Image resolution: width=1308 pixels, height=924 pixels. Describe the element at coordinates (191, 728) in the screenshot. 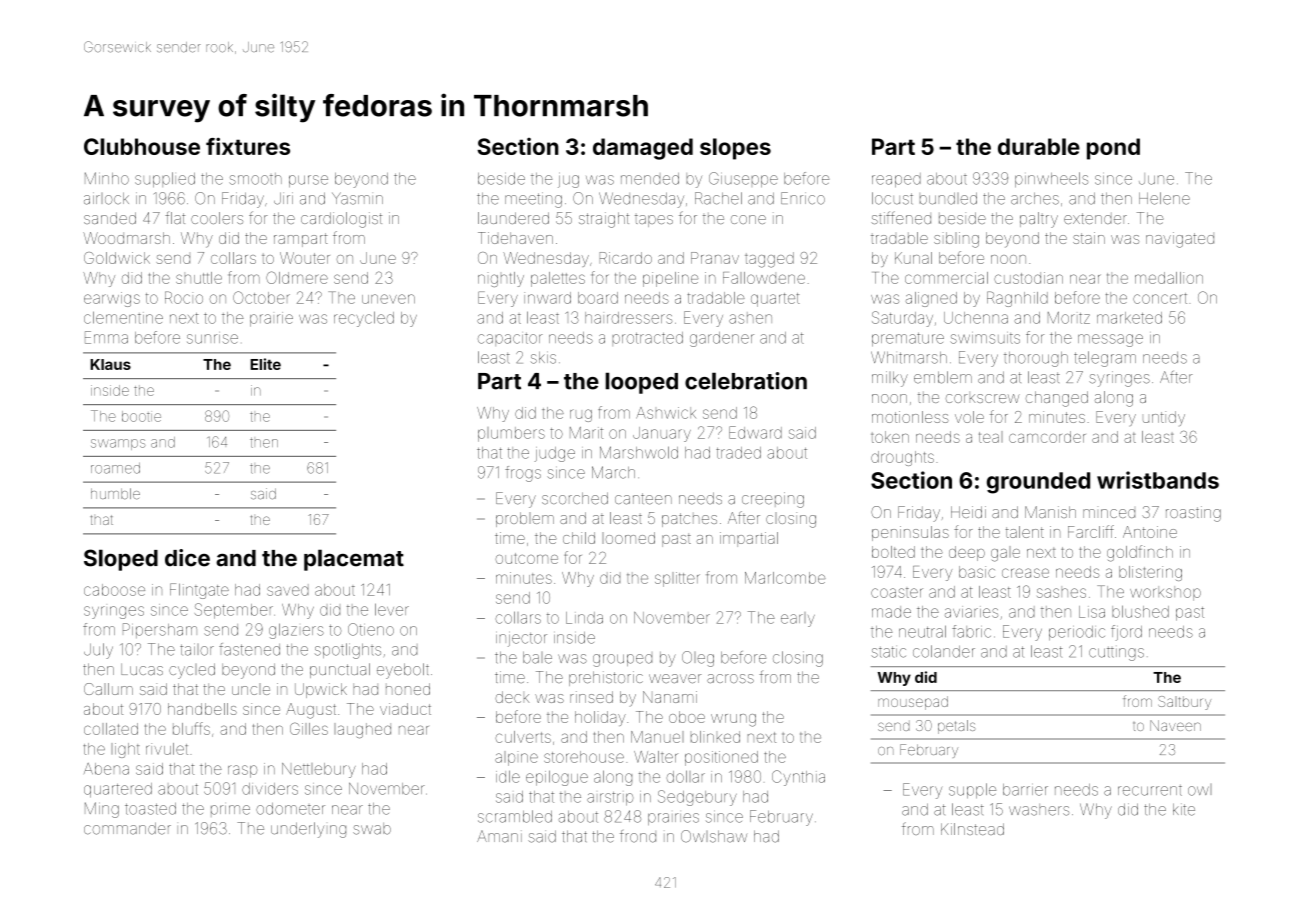

I see `bluffs` at that location.
